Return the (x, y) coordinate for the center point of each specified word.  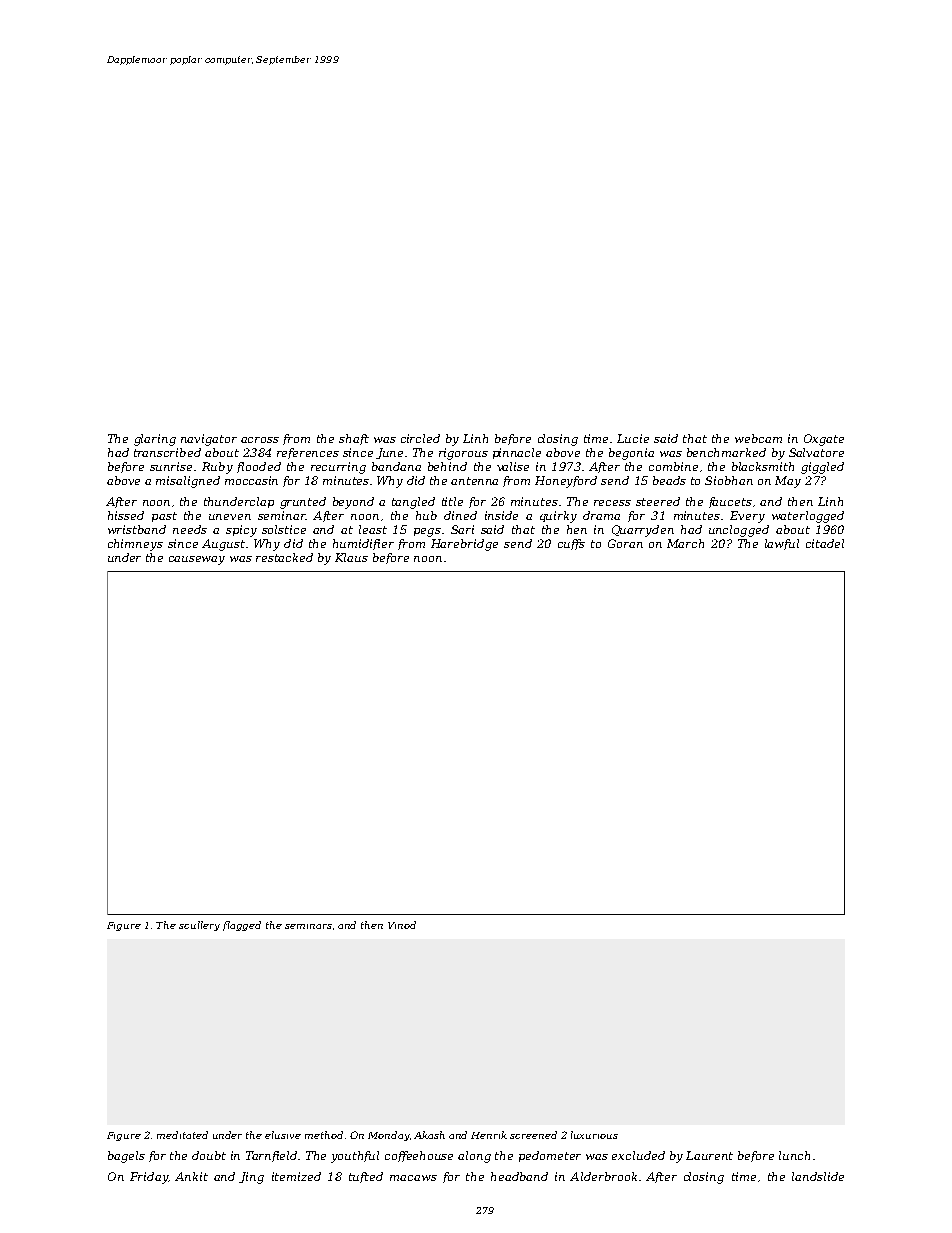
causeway (197, 560)
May (788, 482)
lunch (794, 1155)
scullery (199, 926)
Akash (429, 1135)
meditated (182, 1135)
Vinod (402, 925)
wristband (137, 529)
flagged (242, 926)
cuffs (571, 544)
